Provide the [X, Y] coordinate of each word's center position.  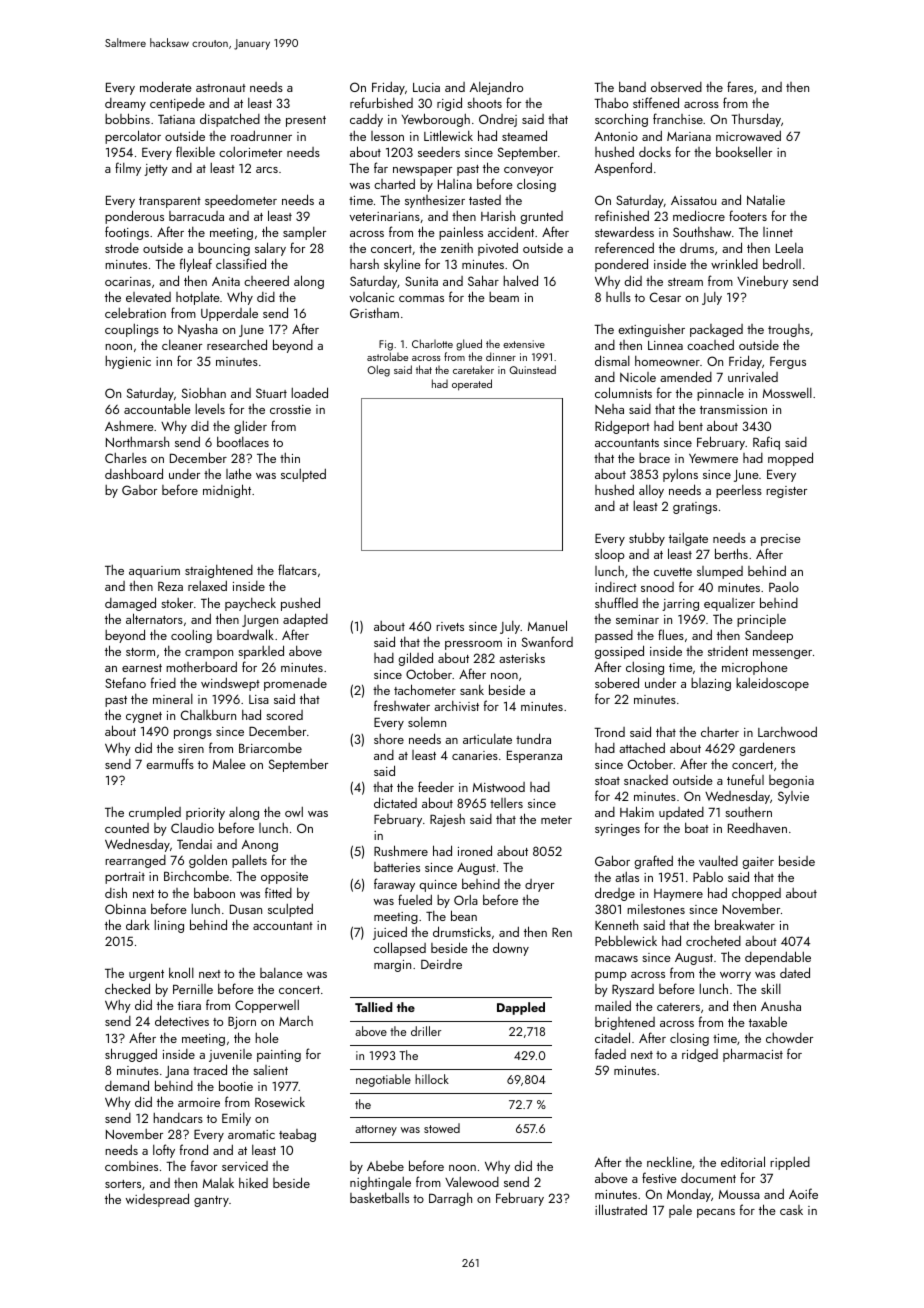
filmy [128, 169]
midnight [227, 491]
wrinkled [734, 263]
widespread [157, 1200]
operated [472, 385]
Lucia [426, 87]
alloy [651, 491]
